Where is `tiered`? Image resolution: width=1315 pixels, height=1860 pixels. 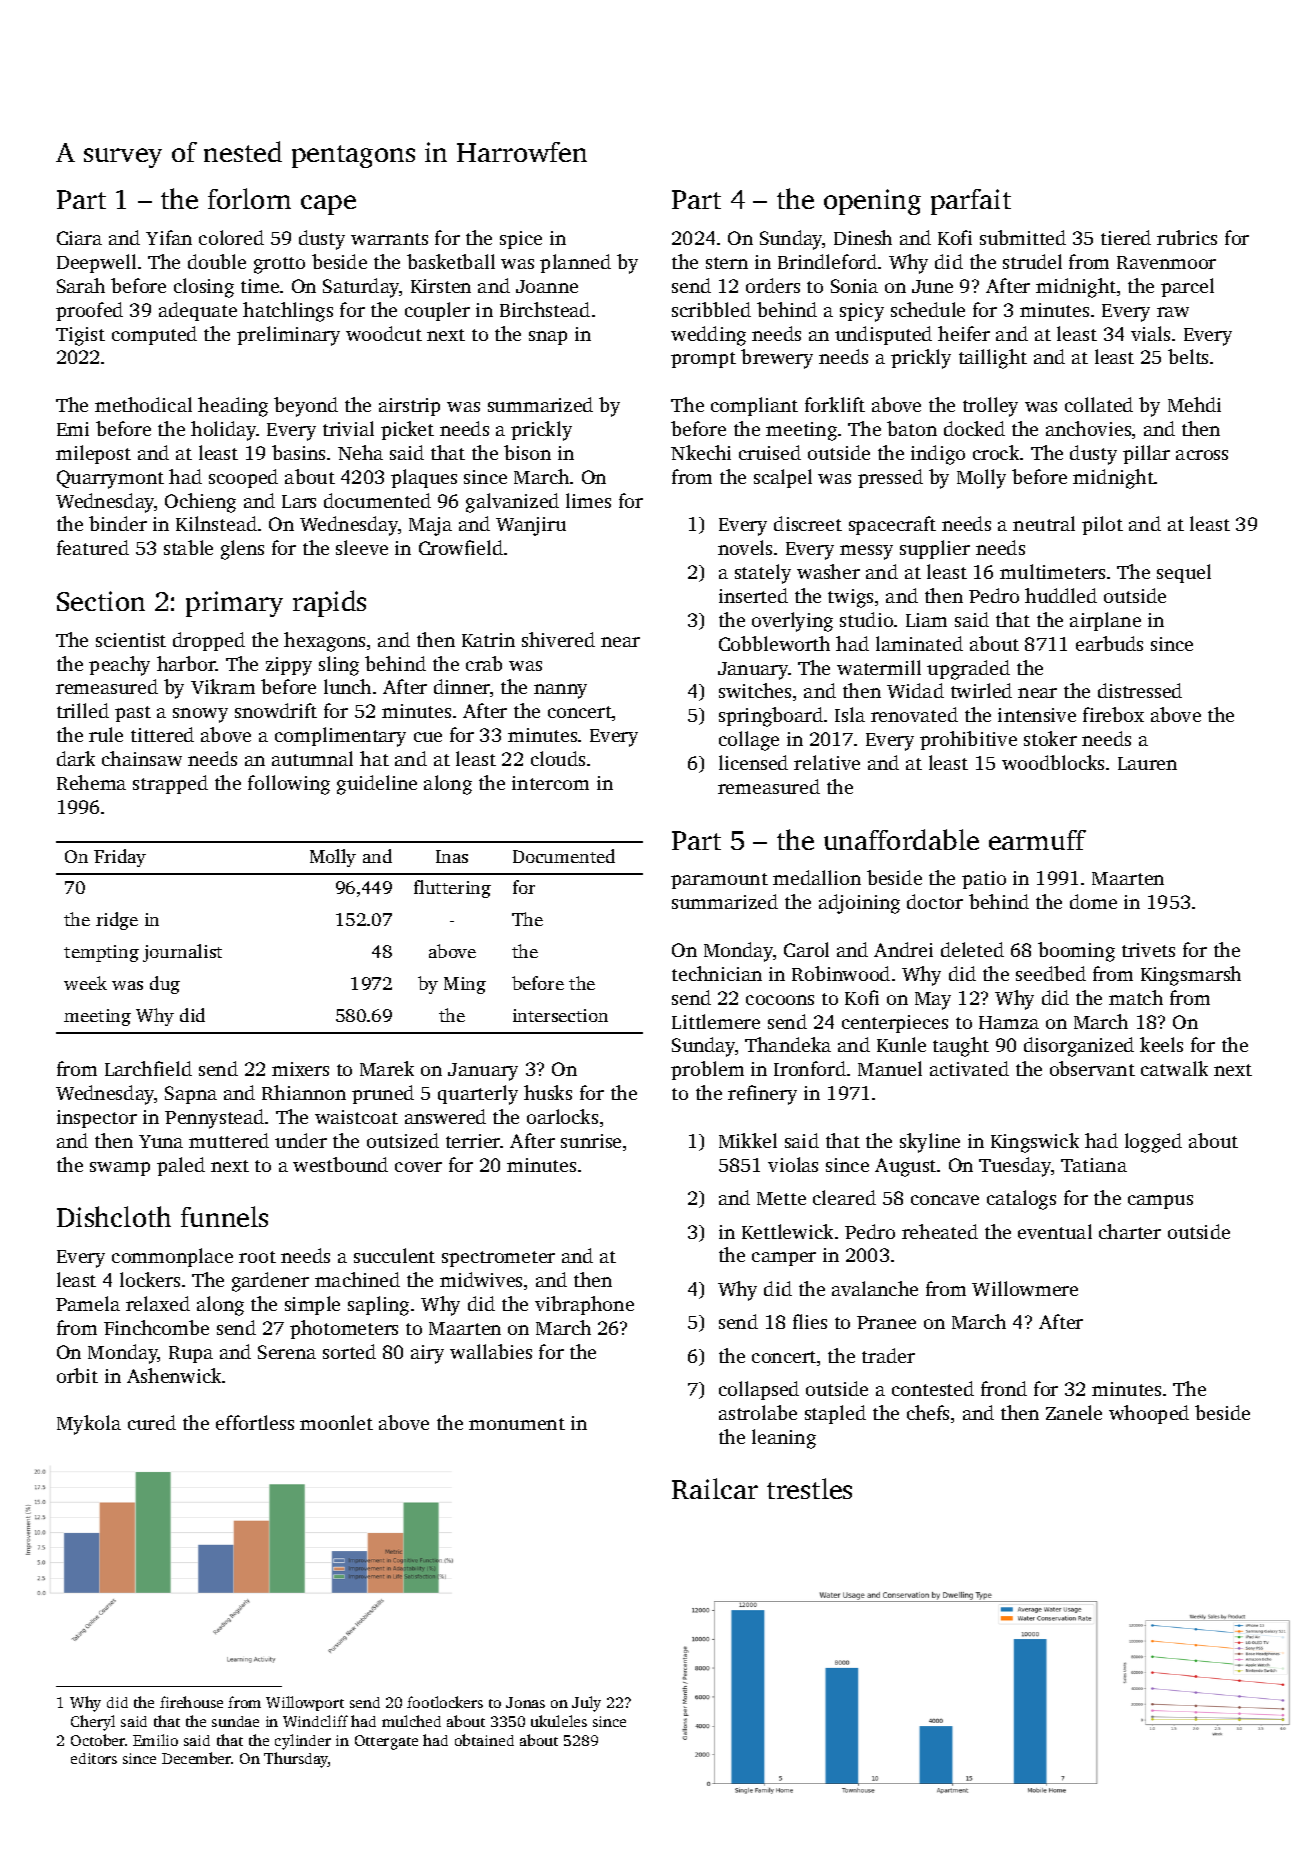 tiered is located at coordinates (1126, 237).
